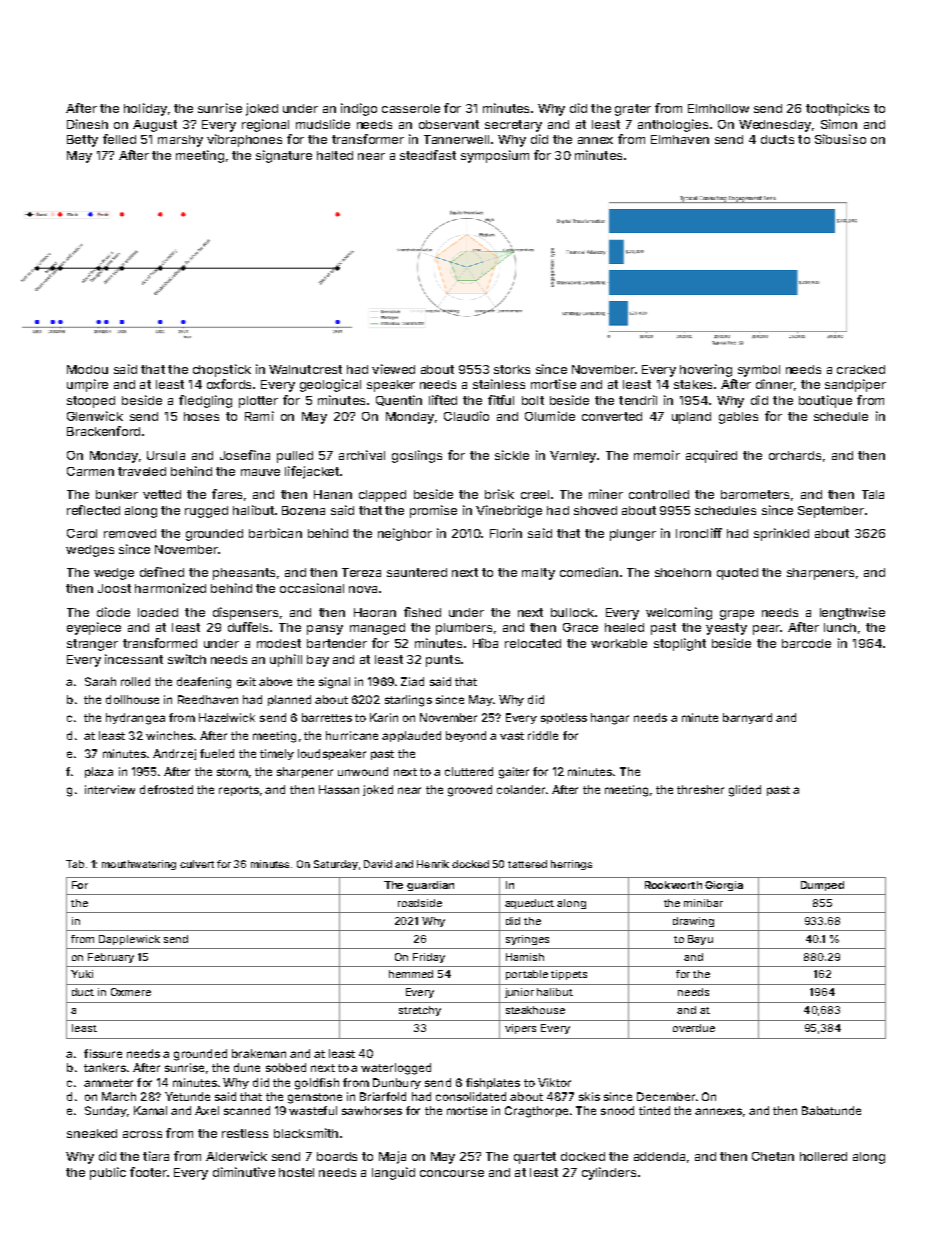 Image resolution: width=952 pixels, height=1233 pixels. Describe the element at coordinates (535, 1158) in the screenshot. I see `quartet` at that location.
